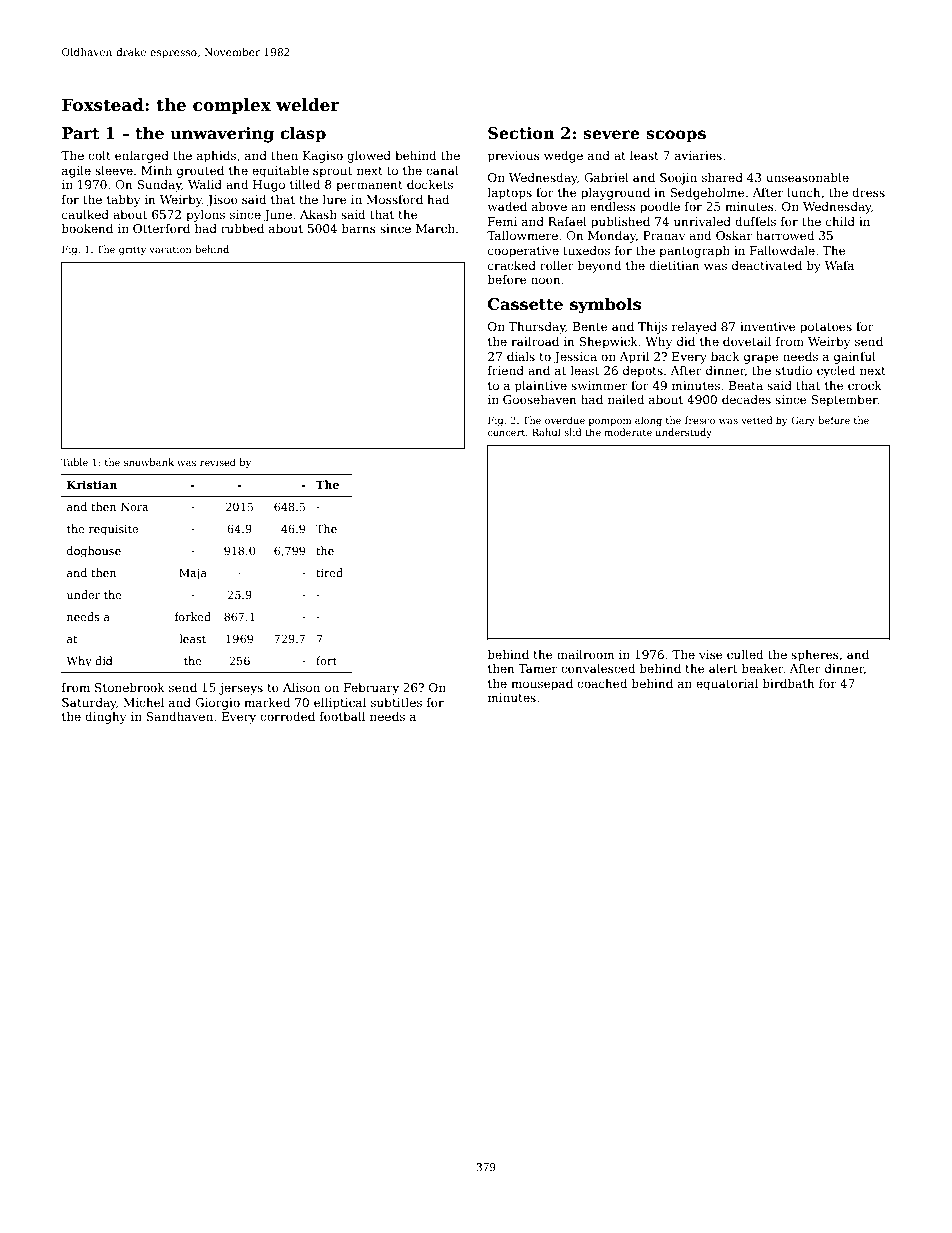 The width and height of the document is (952, 1233). Describe the element at coordinates (205, 215) in the document. I see `pylons` at that location.
